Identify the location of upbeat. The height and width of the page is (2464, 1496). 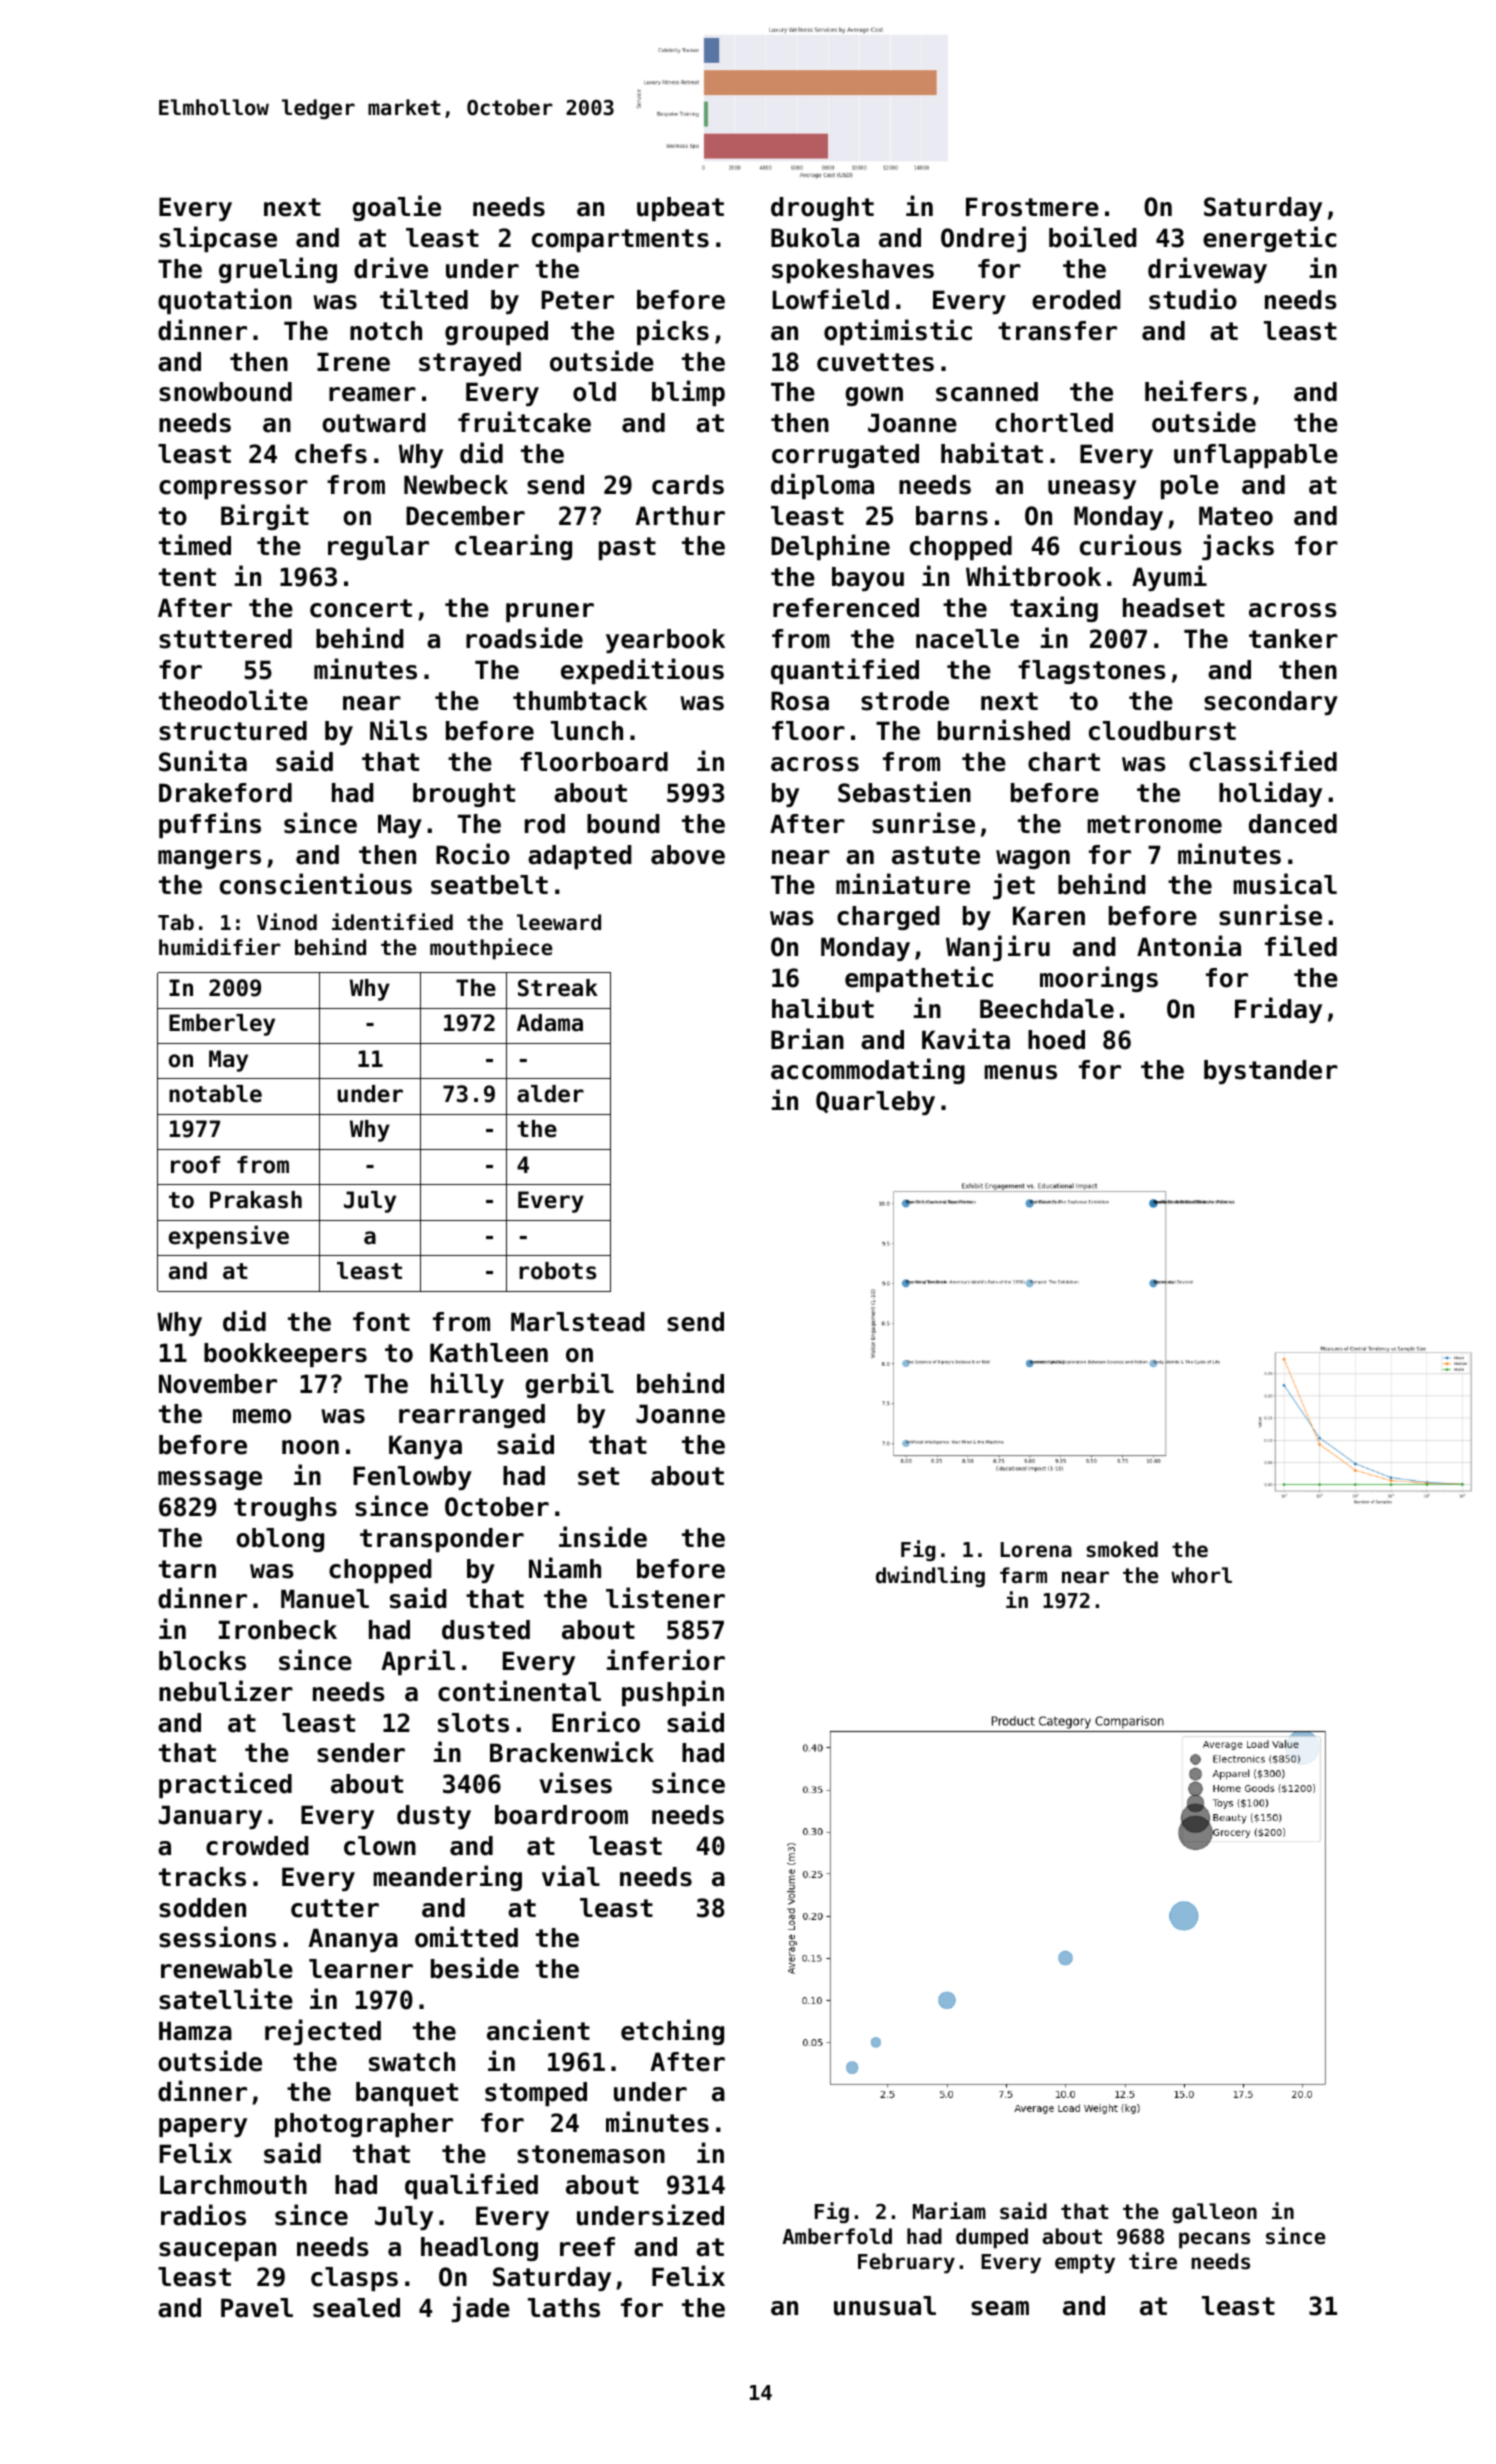
(680, 209).
